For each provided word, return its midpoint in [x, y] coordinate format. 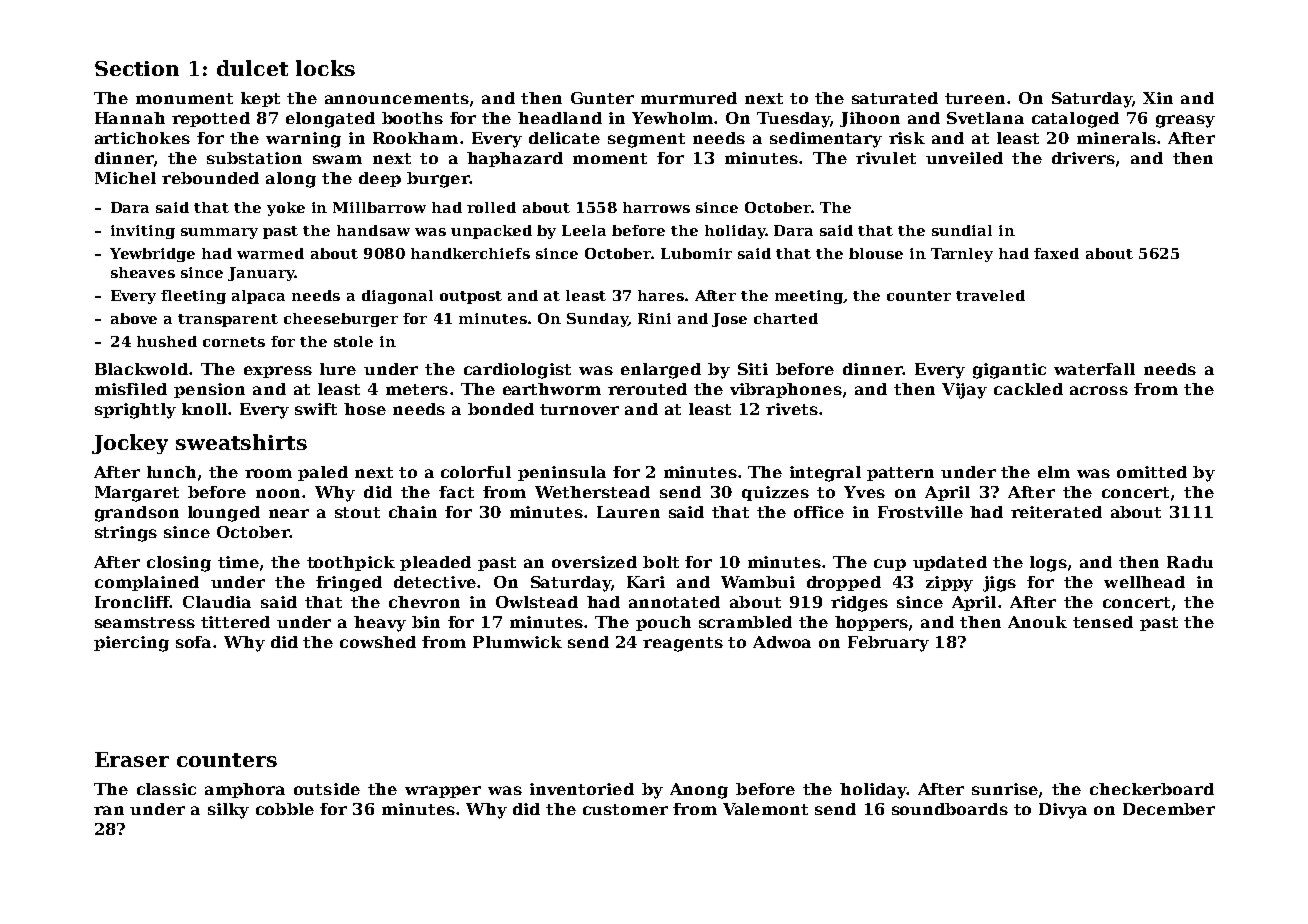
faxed [1056, 253]
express [278, 372]
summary [219, 233]
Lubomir [696, 253]
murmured [689, 98]
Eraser [132, 759]
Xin [1158, 98]
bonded [501, 409]
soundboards [950, 809]
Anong [699, 791]
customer [625, 809]
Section [137, 68]
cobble [285, 809]
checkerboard [1152, 789]
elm [1054, 472]
